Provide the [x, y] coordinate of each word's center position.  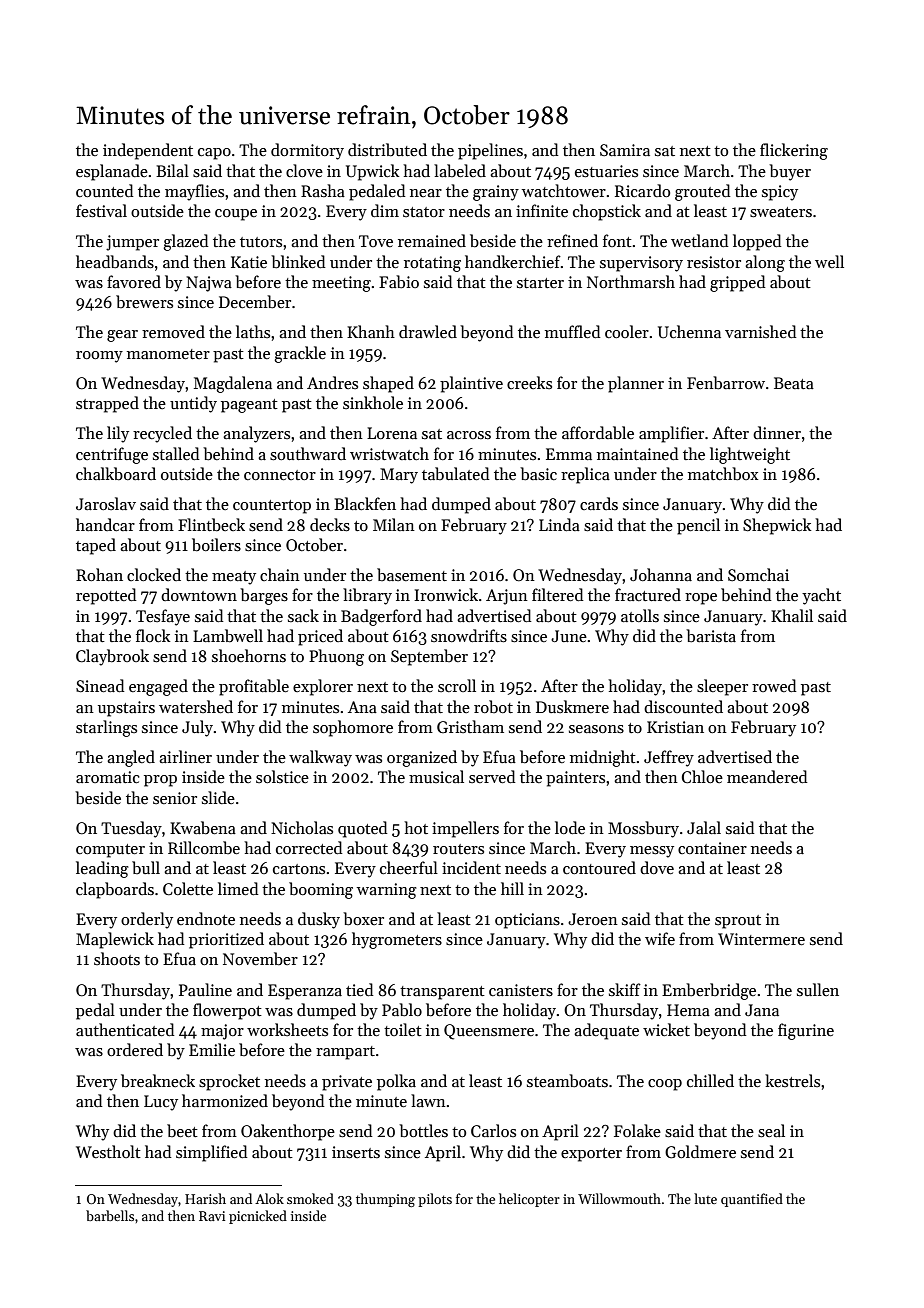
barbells [110, 1215]
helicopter [529, 1200]
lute [705, 1198]
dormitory [307, 151]
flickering [794, 151]
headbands [115, 262]
